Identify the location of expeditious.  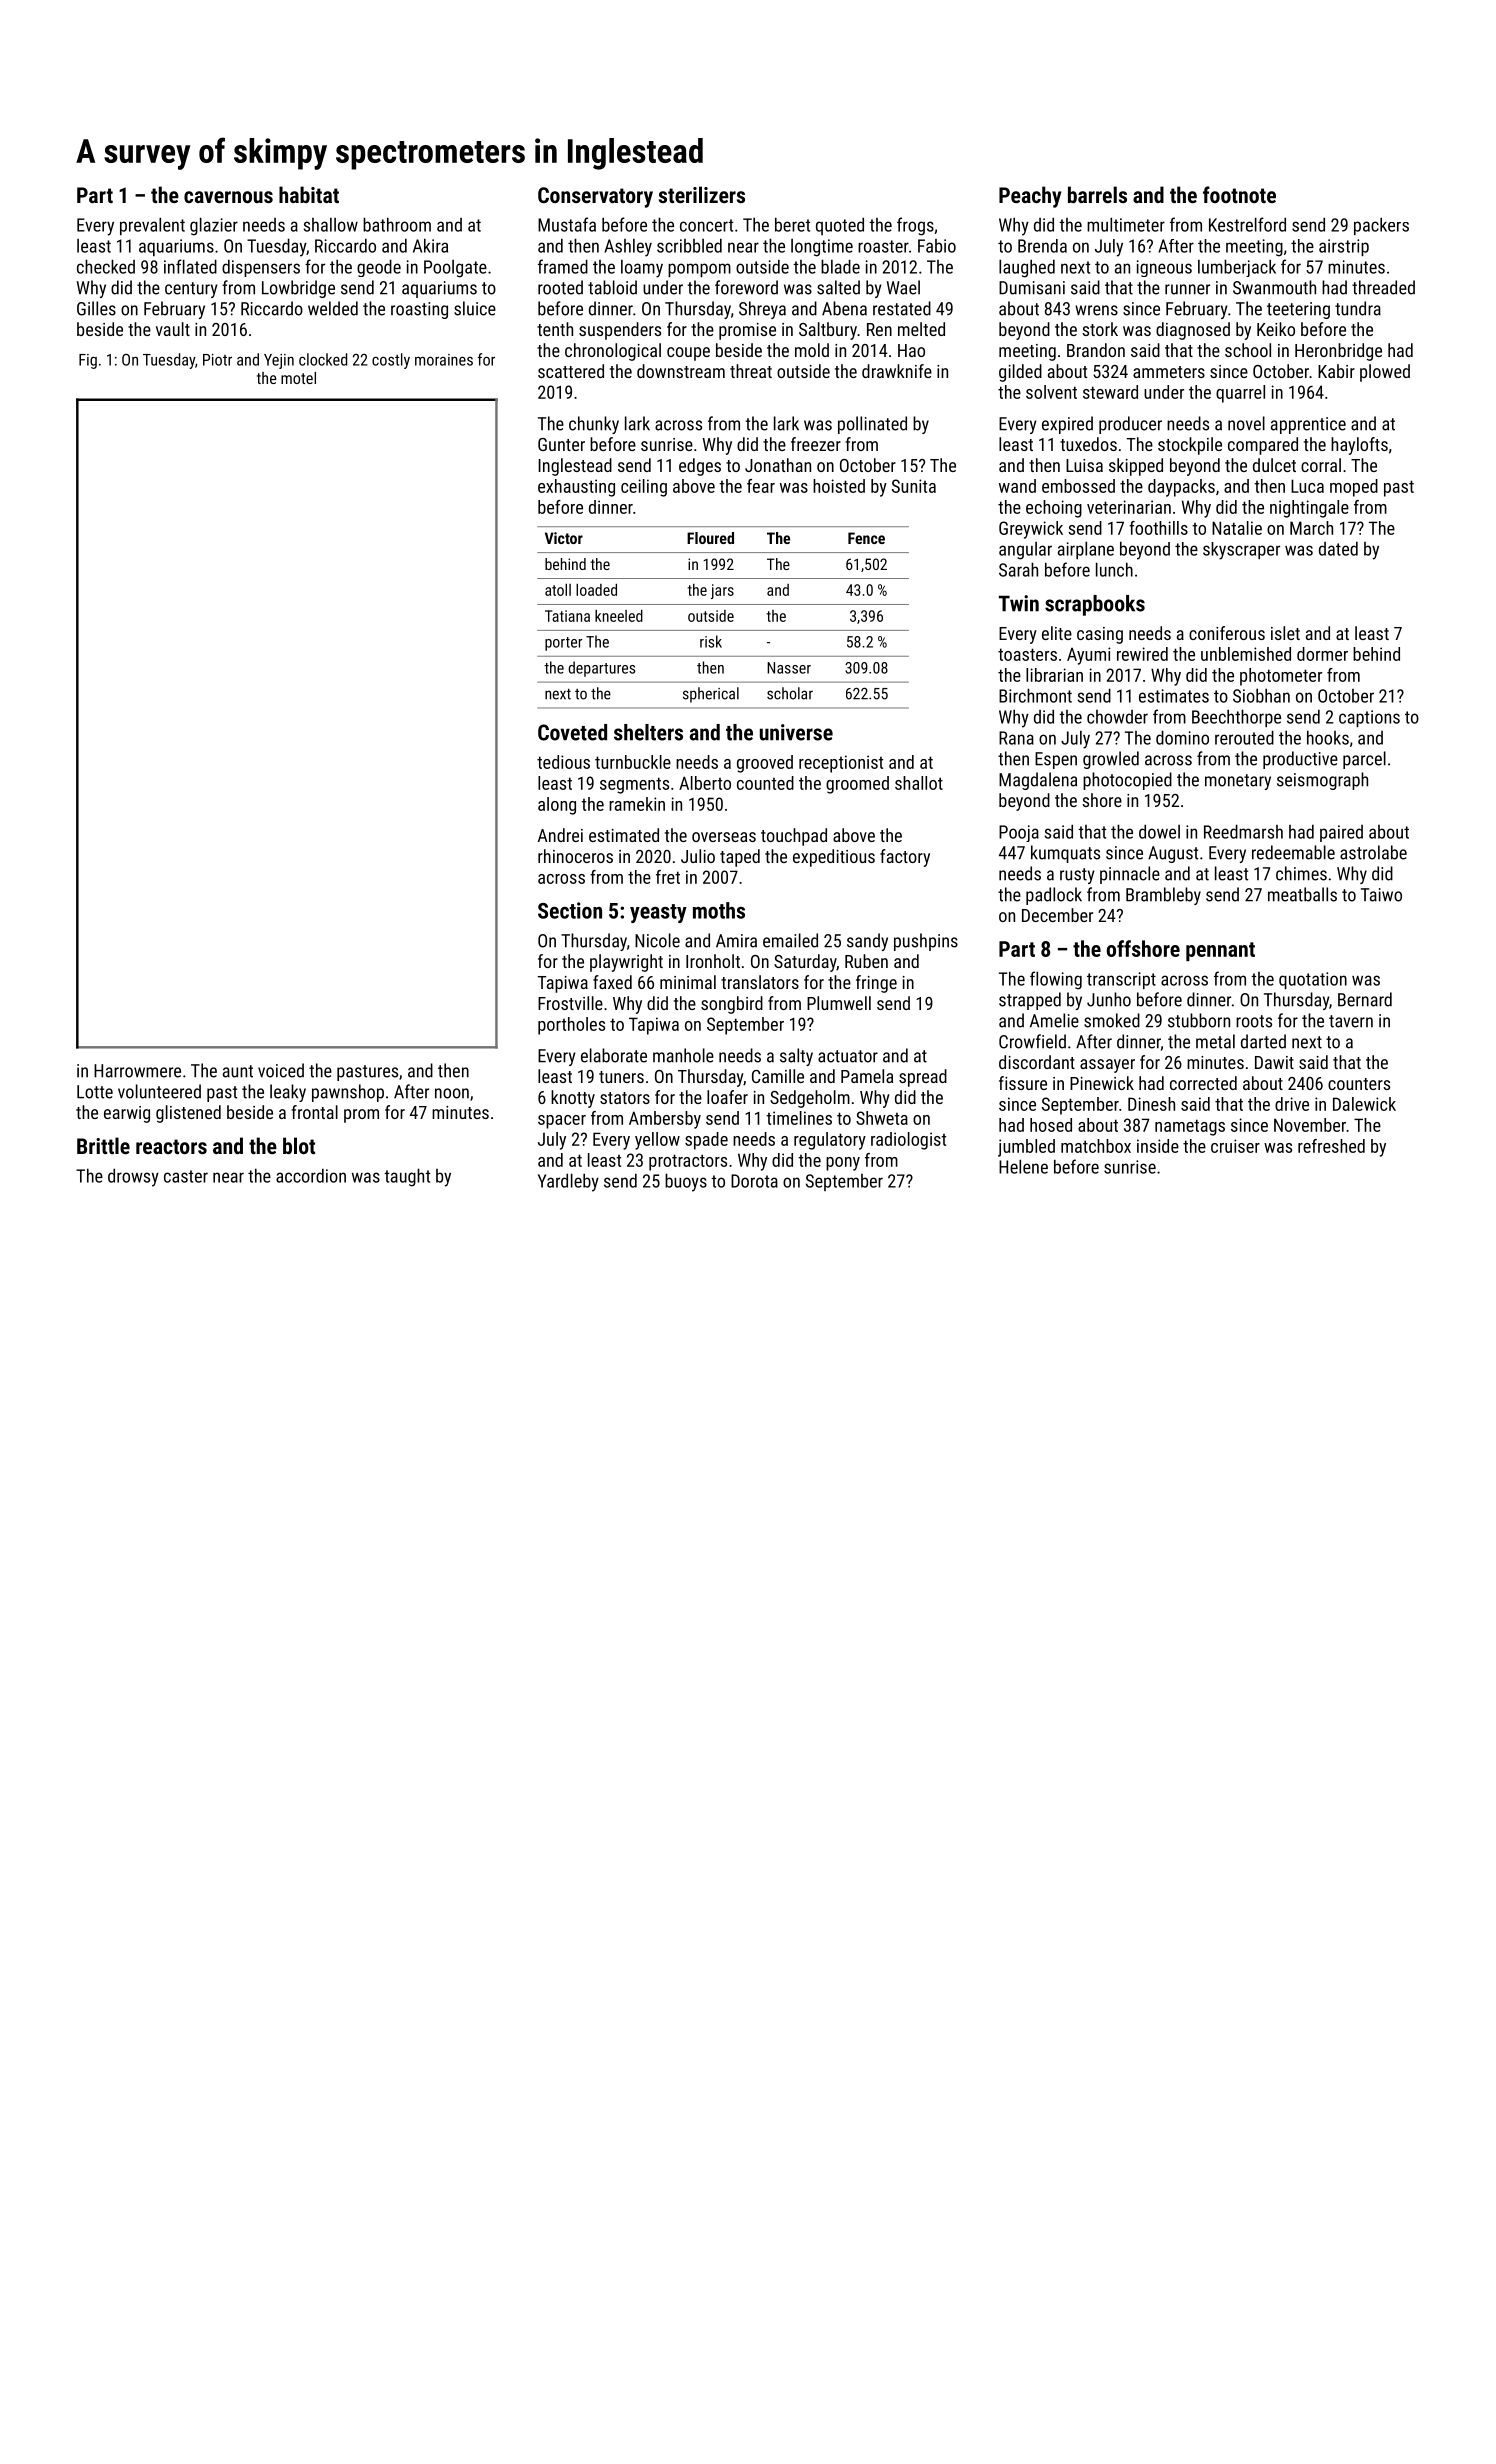
(834, 858).
